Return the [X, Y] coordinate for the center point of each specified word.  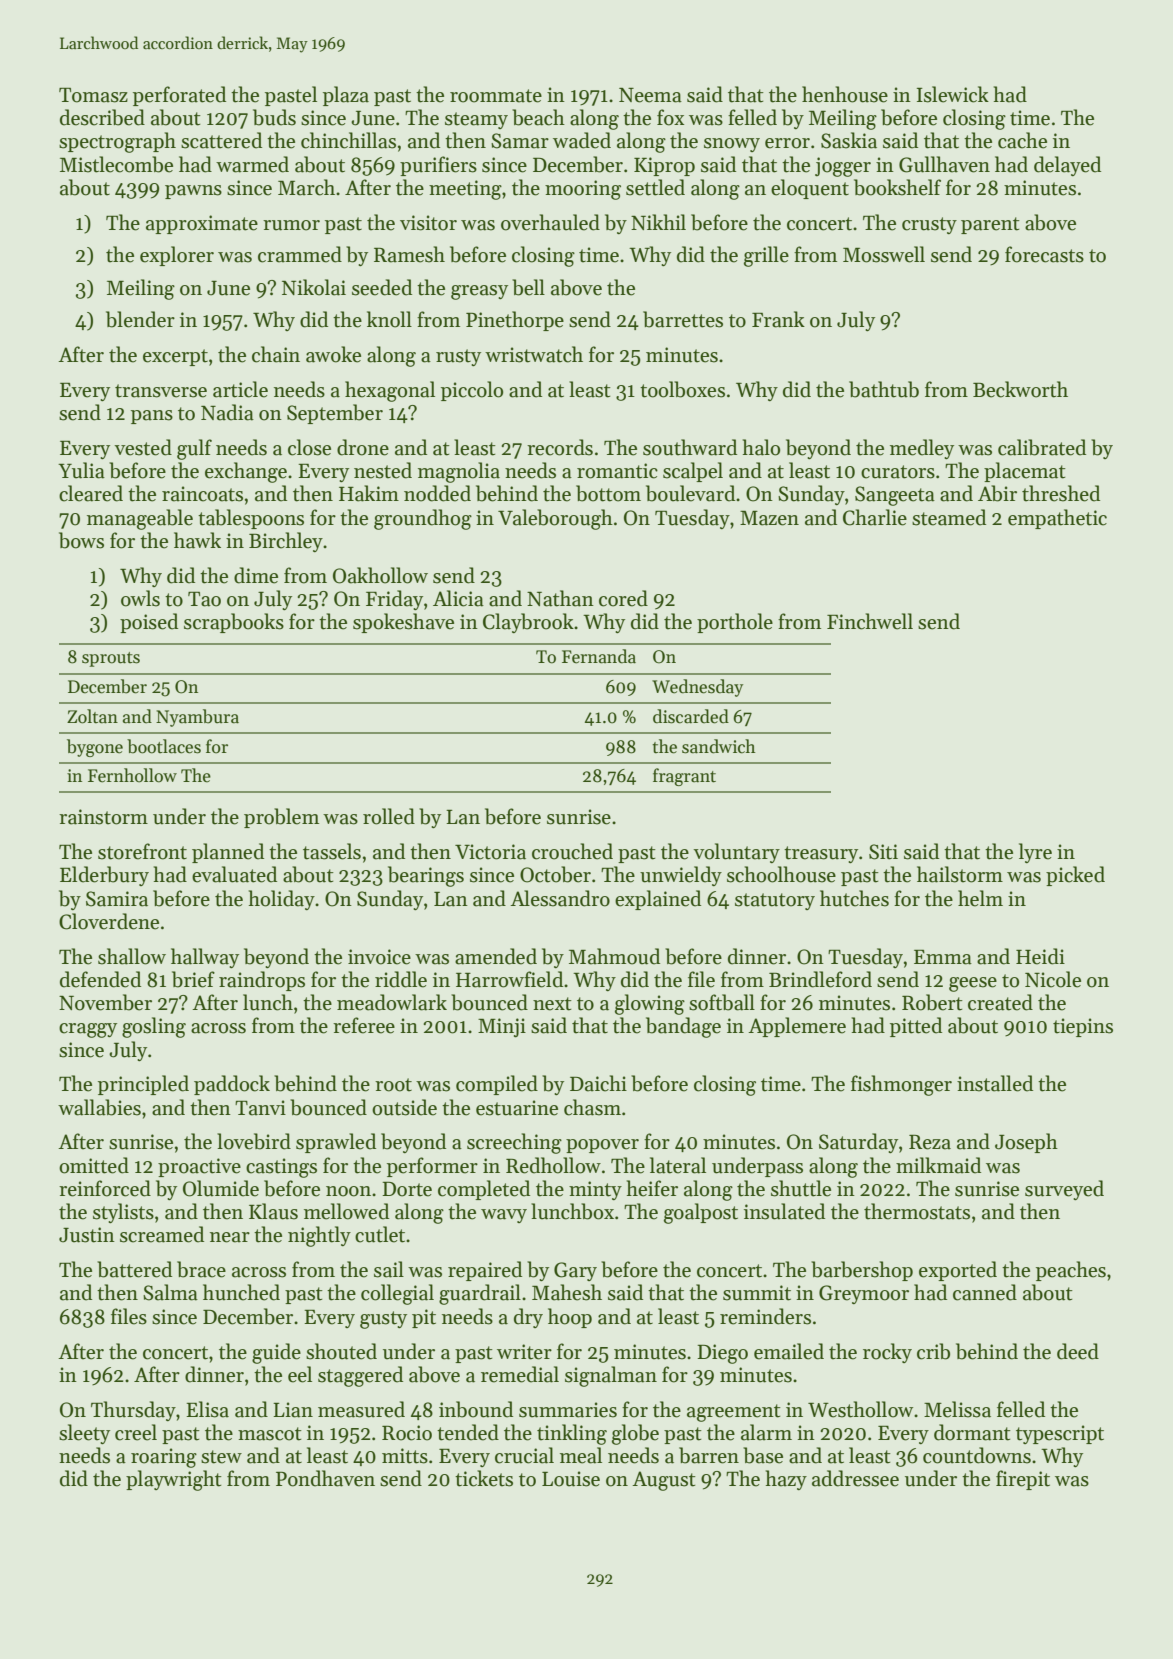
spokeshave [403, 623]
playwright [174, 1480]
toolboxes [682, 389]
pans [152, 417]
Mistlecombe [116, 164]
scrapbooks [234, 623]
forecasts [1044, 254]
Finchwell [870, 621]
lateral [678, 1165]
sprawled [336, 1143]
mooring [583, 190]
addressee [855, 1478]
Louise [571, 1479]
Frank [778, 319]
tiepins [1083, 1027]
